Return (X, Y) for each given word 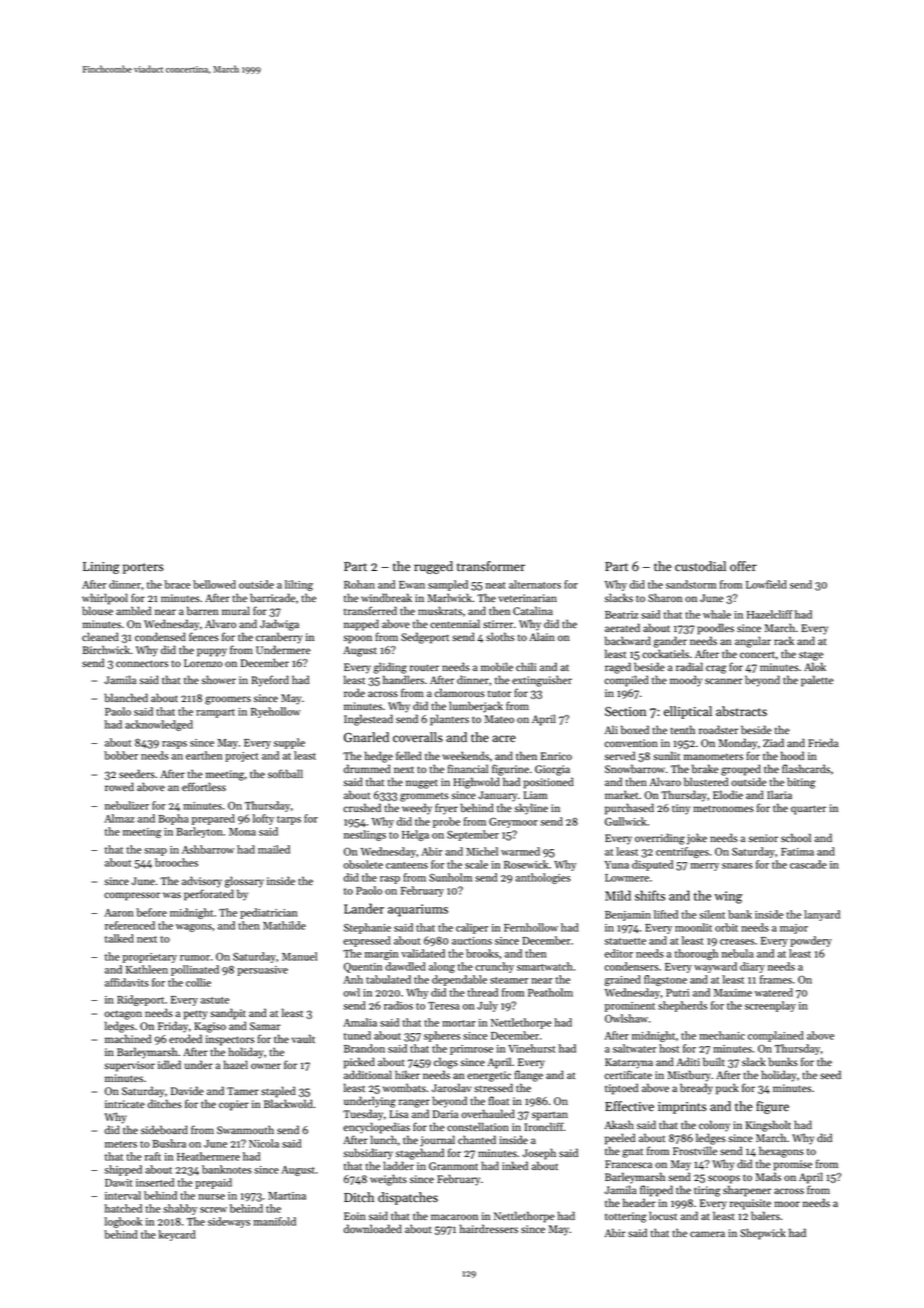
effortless (204, 786)
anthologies (543, 878)
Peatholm (550, 992)
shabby (180, 1209)
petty (196, 1015)
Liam (535, 795)
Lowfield (766, 584)
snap (155, 852)
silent (712, 914)
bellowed (214, 584)
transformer (491, 566)
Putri (677, 993)
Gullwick (625, 821)
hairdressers (489, 1228)
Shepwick (763, 1234)
